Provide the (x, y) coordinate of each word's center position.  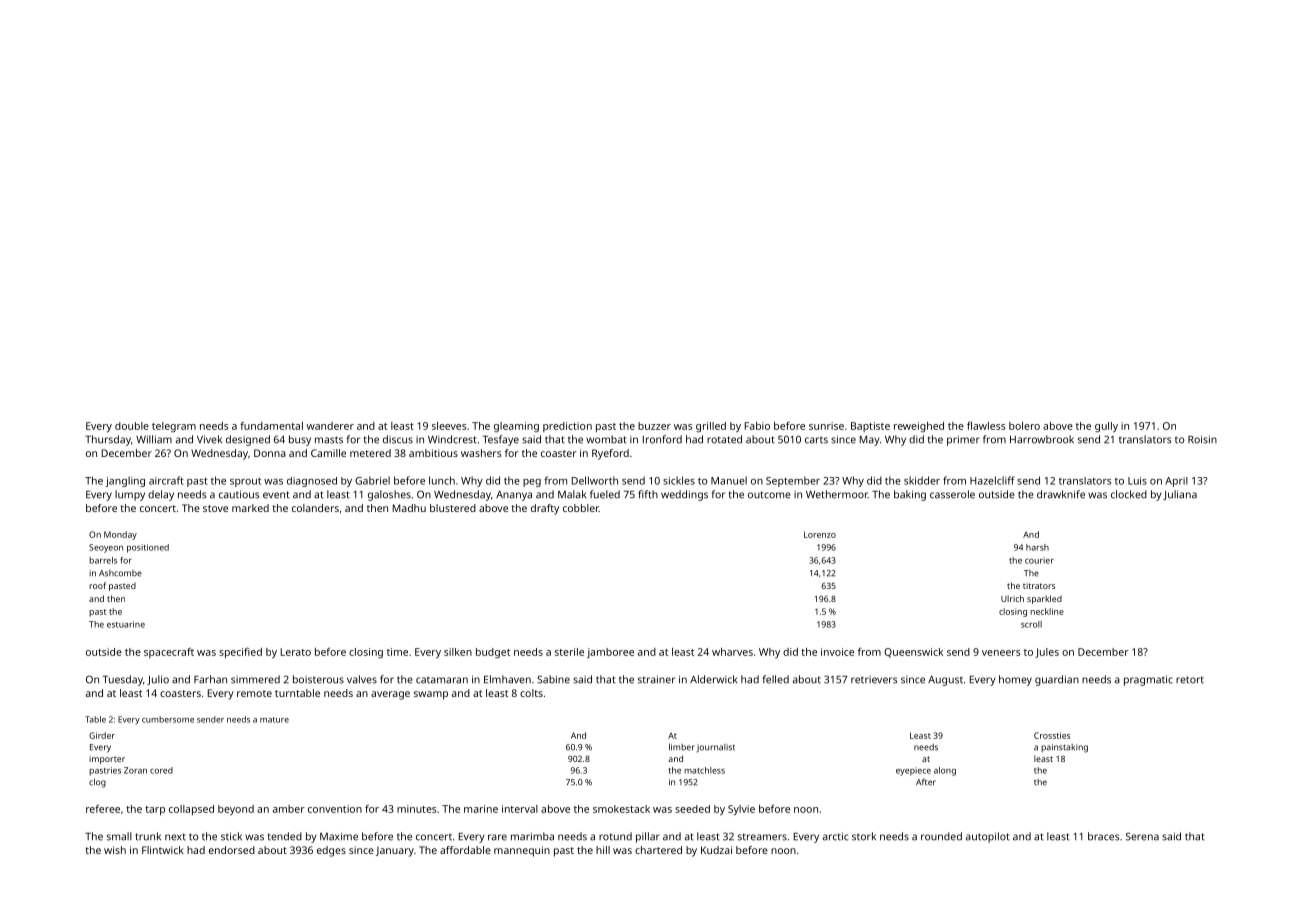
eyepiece (913, 771)
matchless (704, 770)
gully (1106, 427)
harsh (1037, 547)
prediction (567, 427)
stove (215, 508)
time (397, 652)
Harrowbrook (1042, 439)
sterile (569, 652)
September (793, 481)
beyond (236, 810)
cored (161, 770)
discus (398, 439)
